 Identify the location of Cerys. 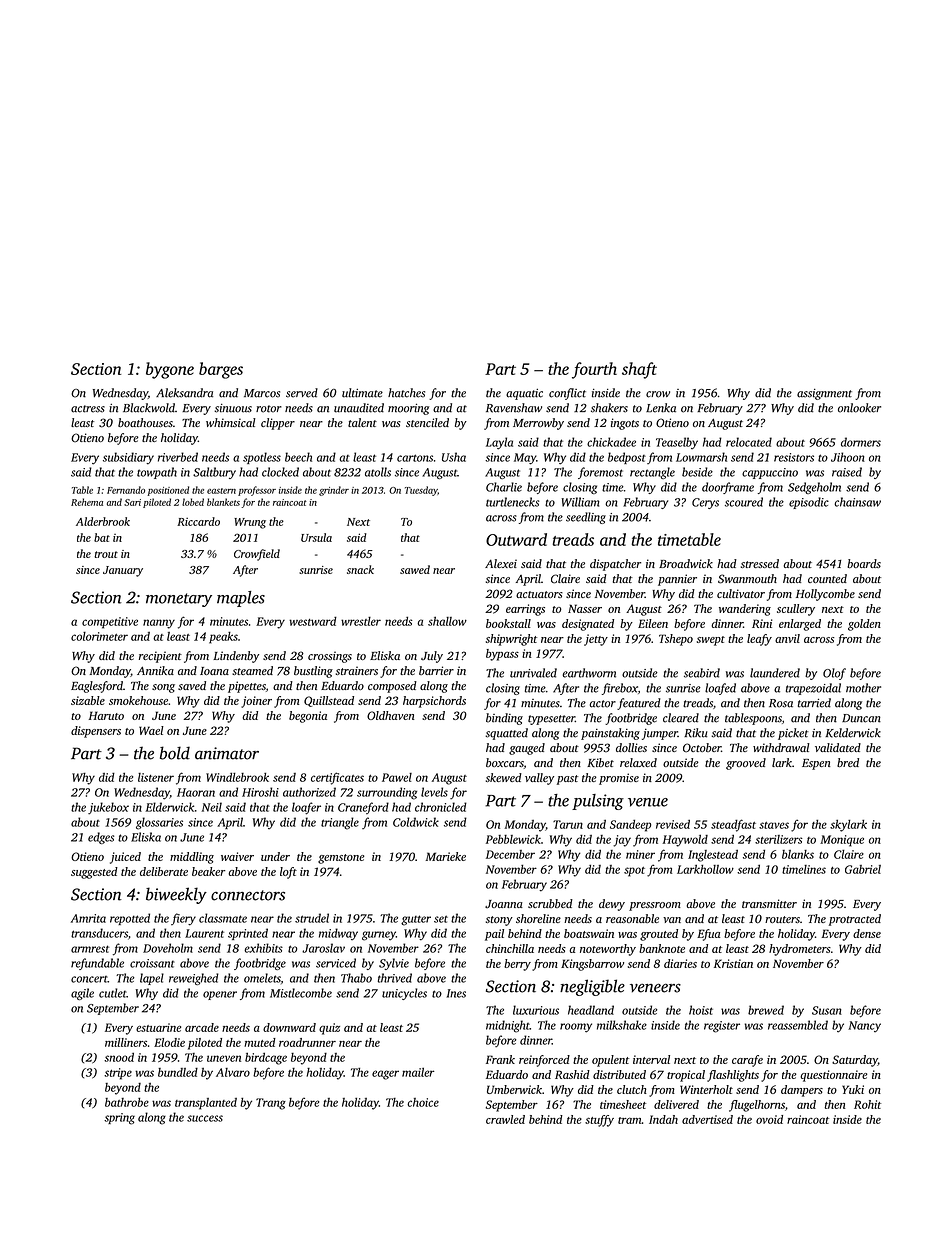
(705, 503).
